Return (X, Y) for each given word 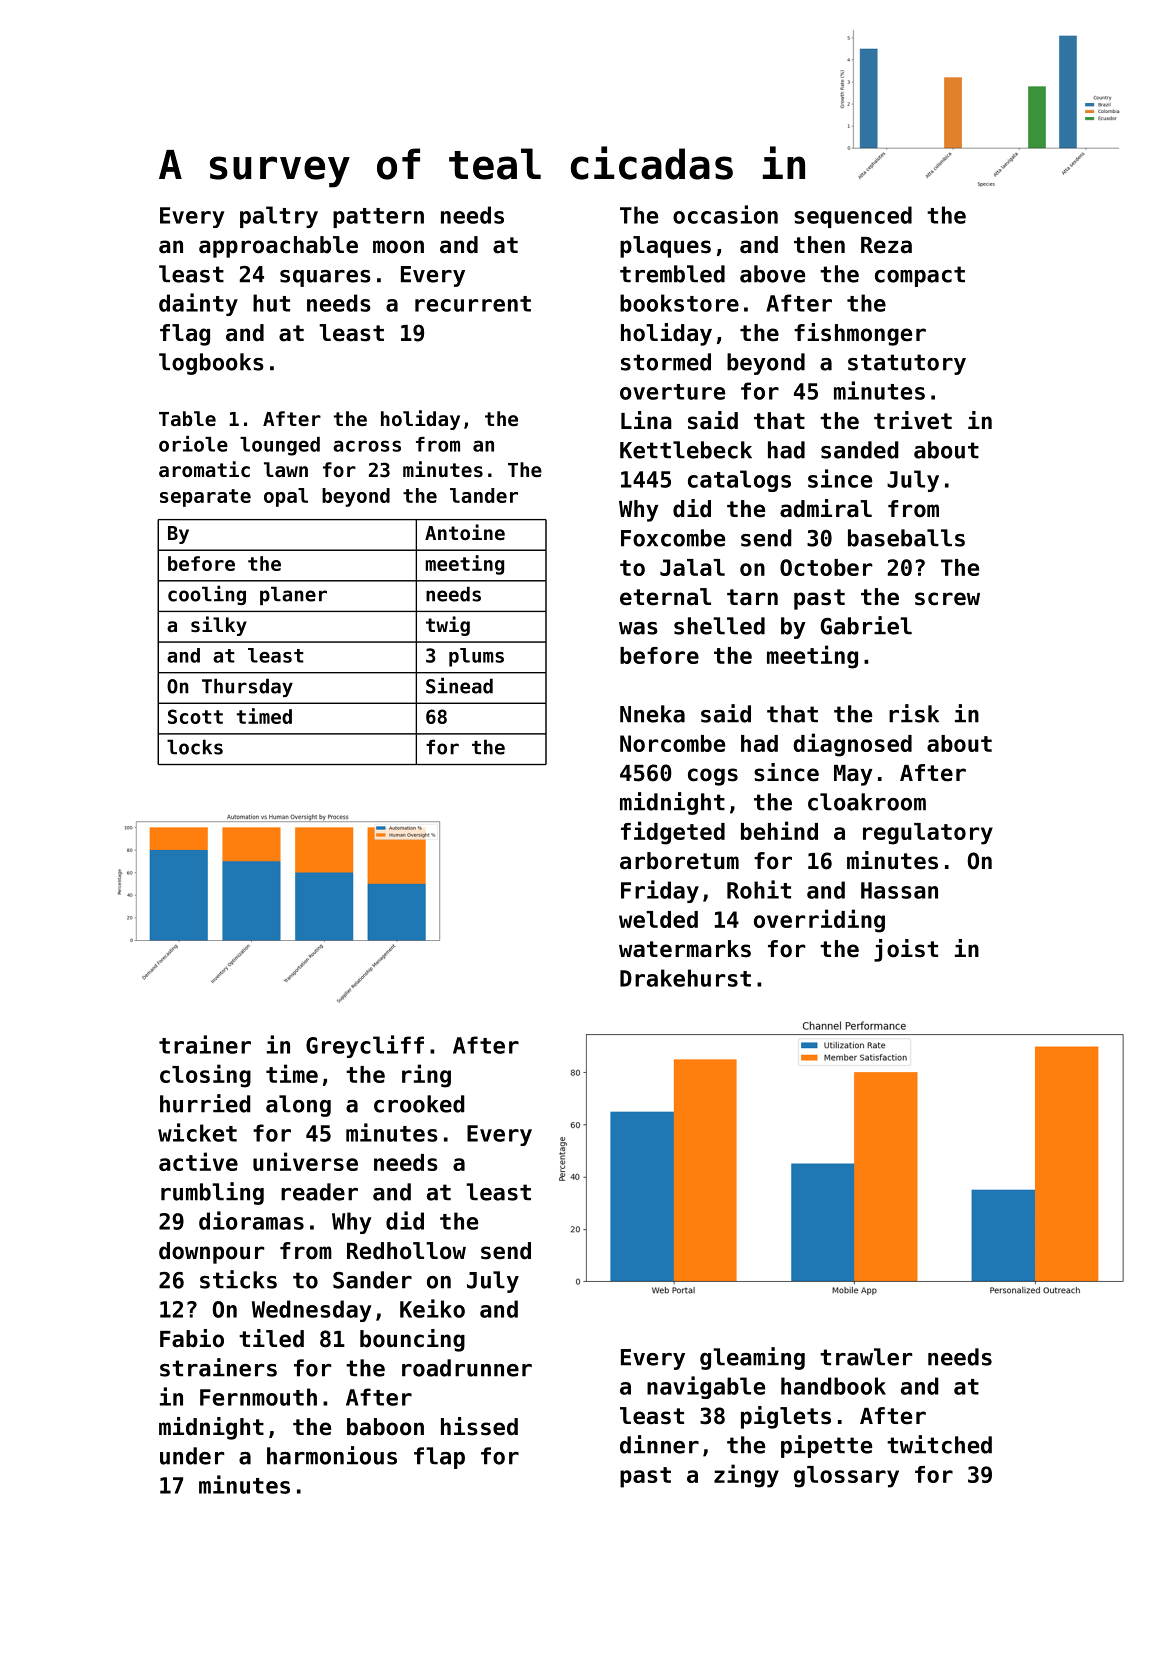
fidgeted (673, 833)
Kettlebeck (686, 450)
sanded (860, 450)
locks (195, 747)
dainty (198, 304)
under (192, 1456)
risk (914, 713)
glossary (846, 1477)
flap (439, 1458)
